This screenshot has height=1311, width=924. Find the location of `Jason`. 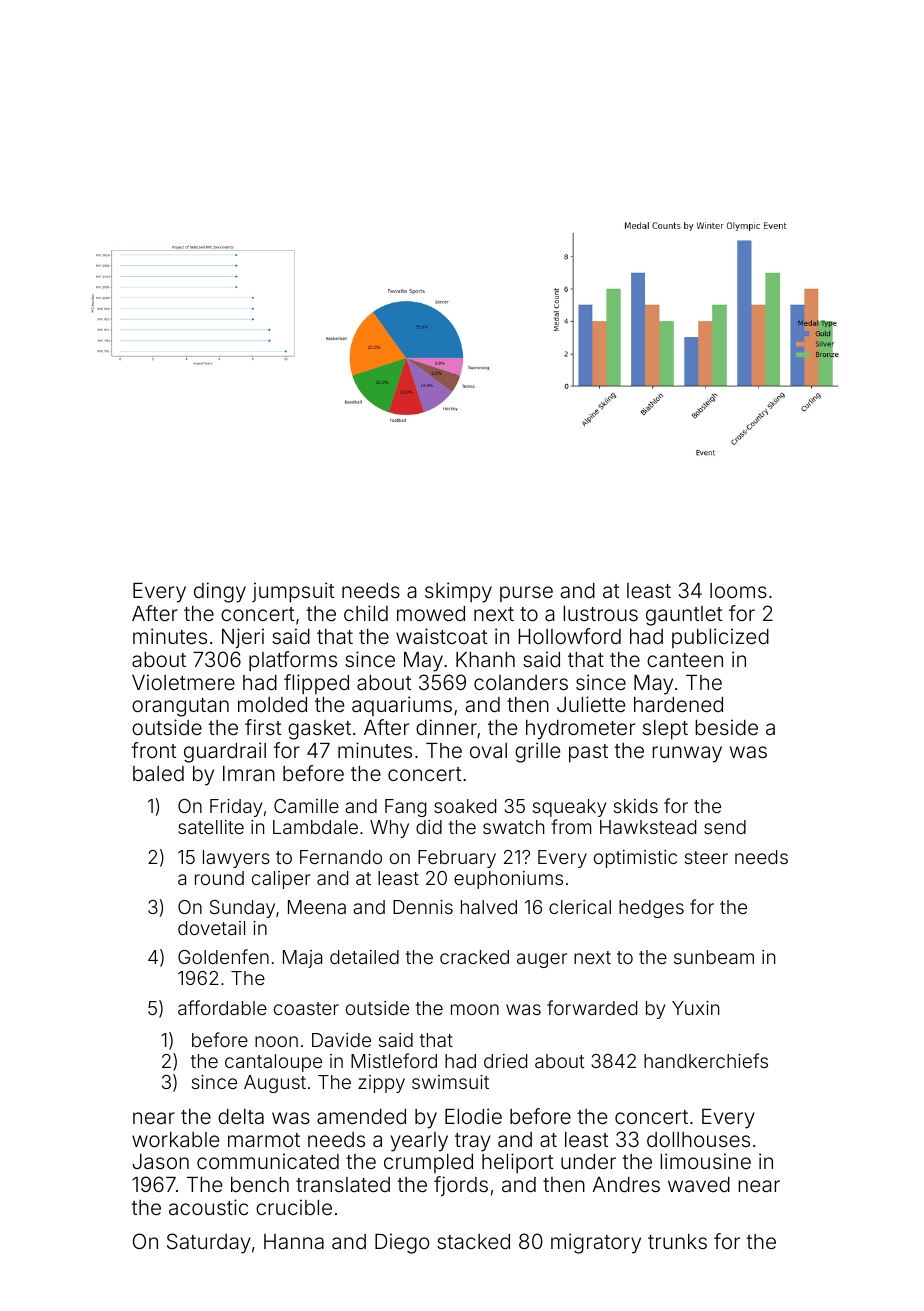

Jason is located at coordinates (160, 1161).
